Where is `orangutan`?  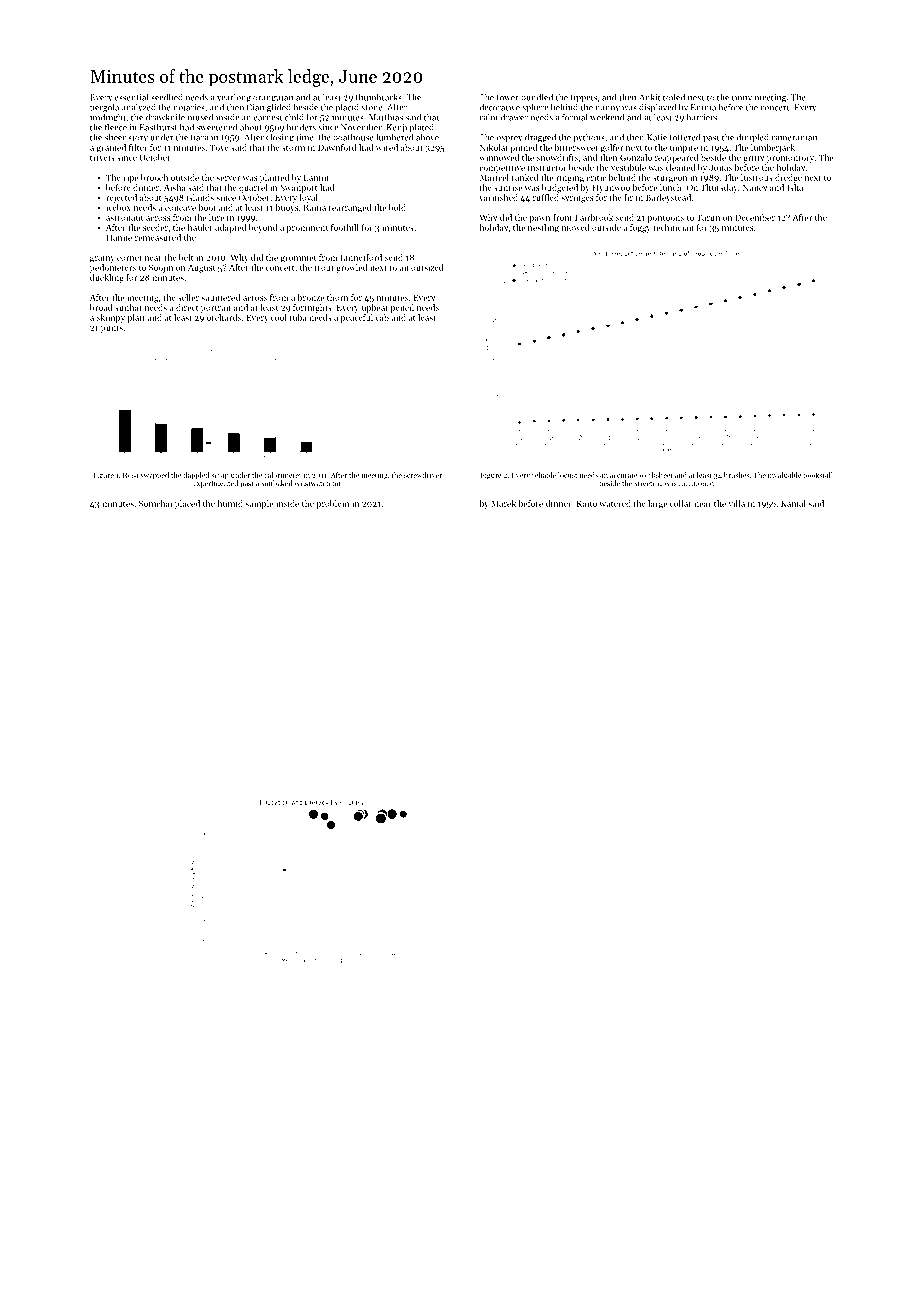 orangutan is located at coordinates (273, 99).
